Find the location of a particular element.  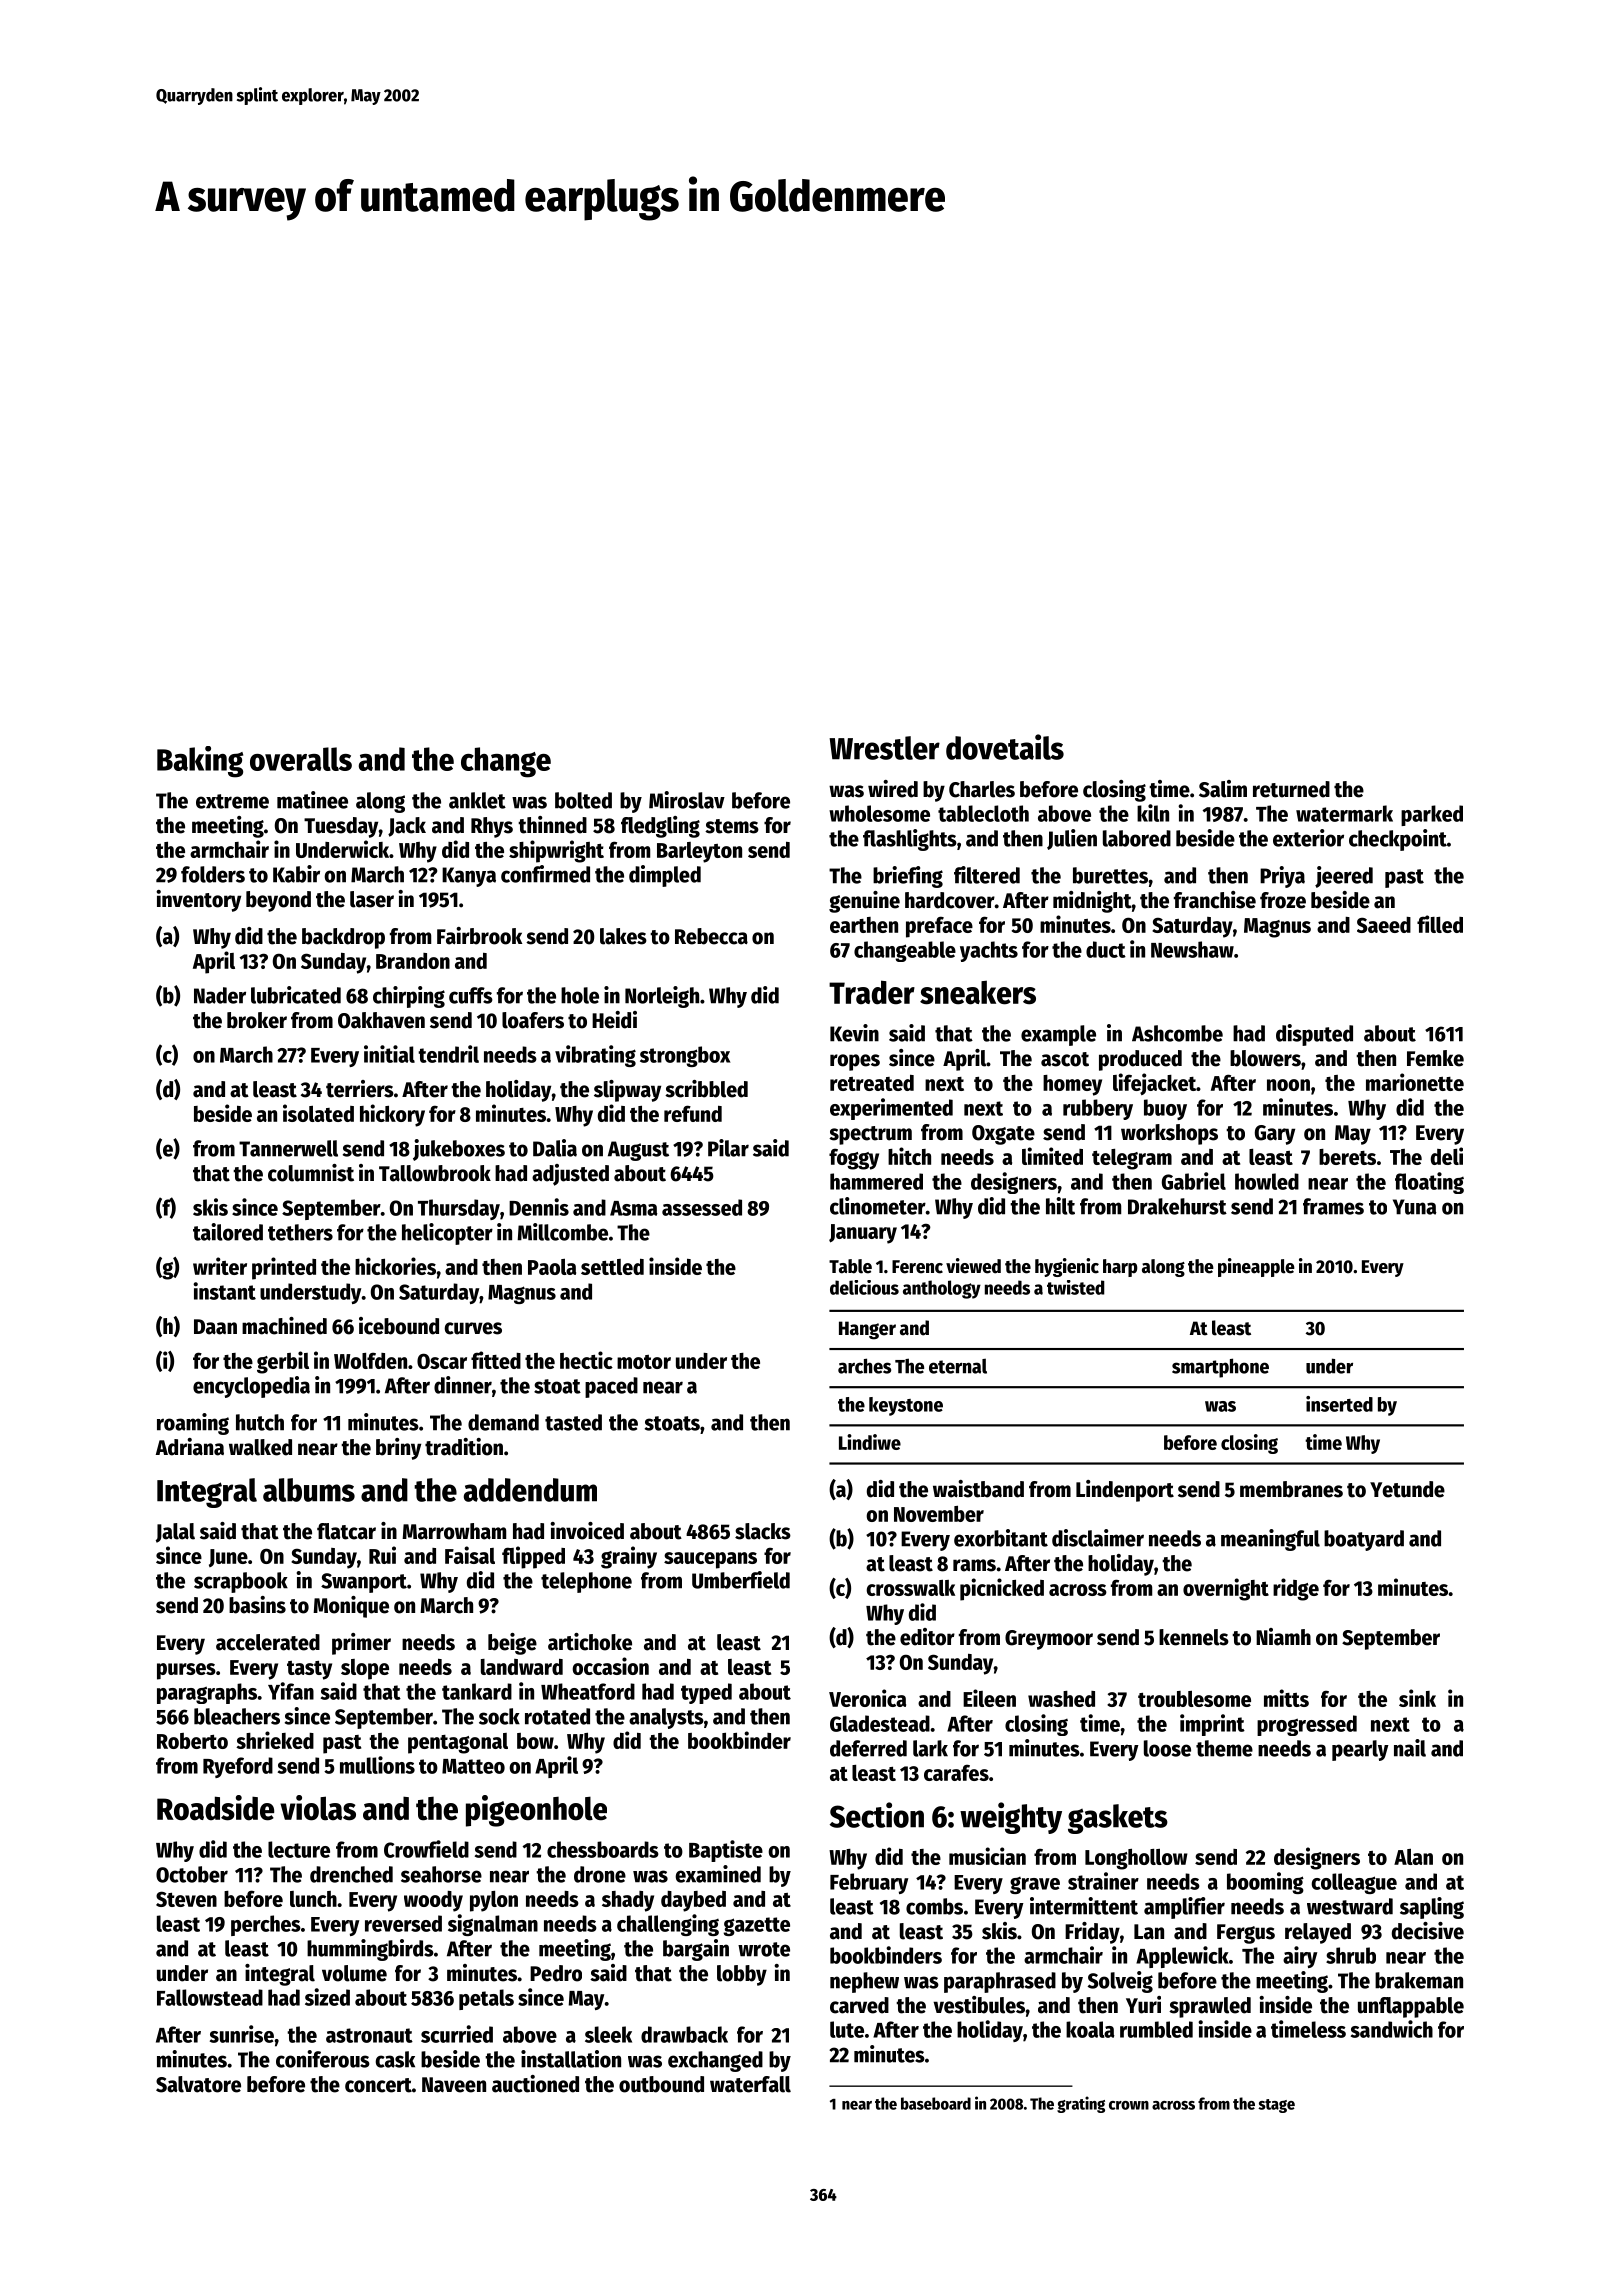

astronaut is located at coordinates (369, 2035).
